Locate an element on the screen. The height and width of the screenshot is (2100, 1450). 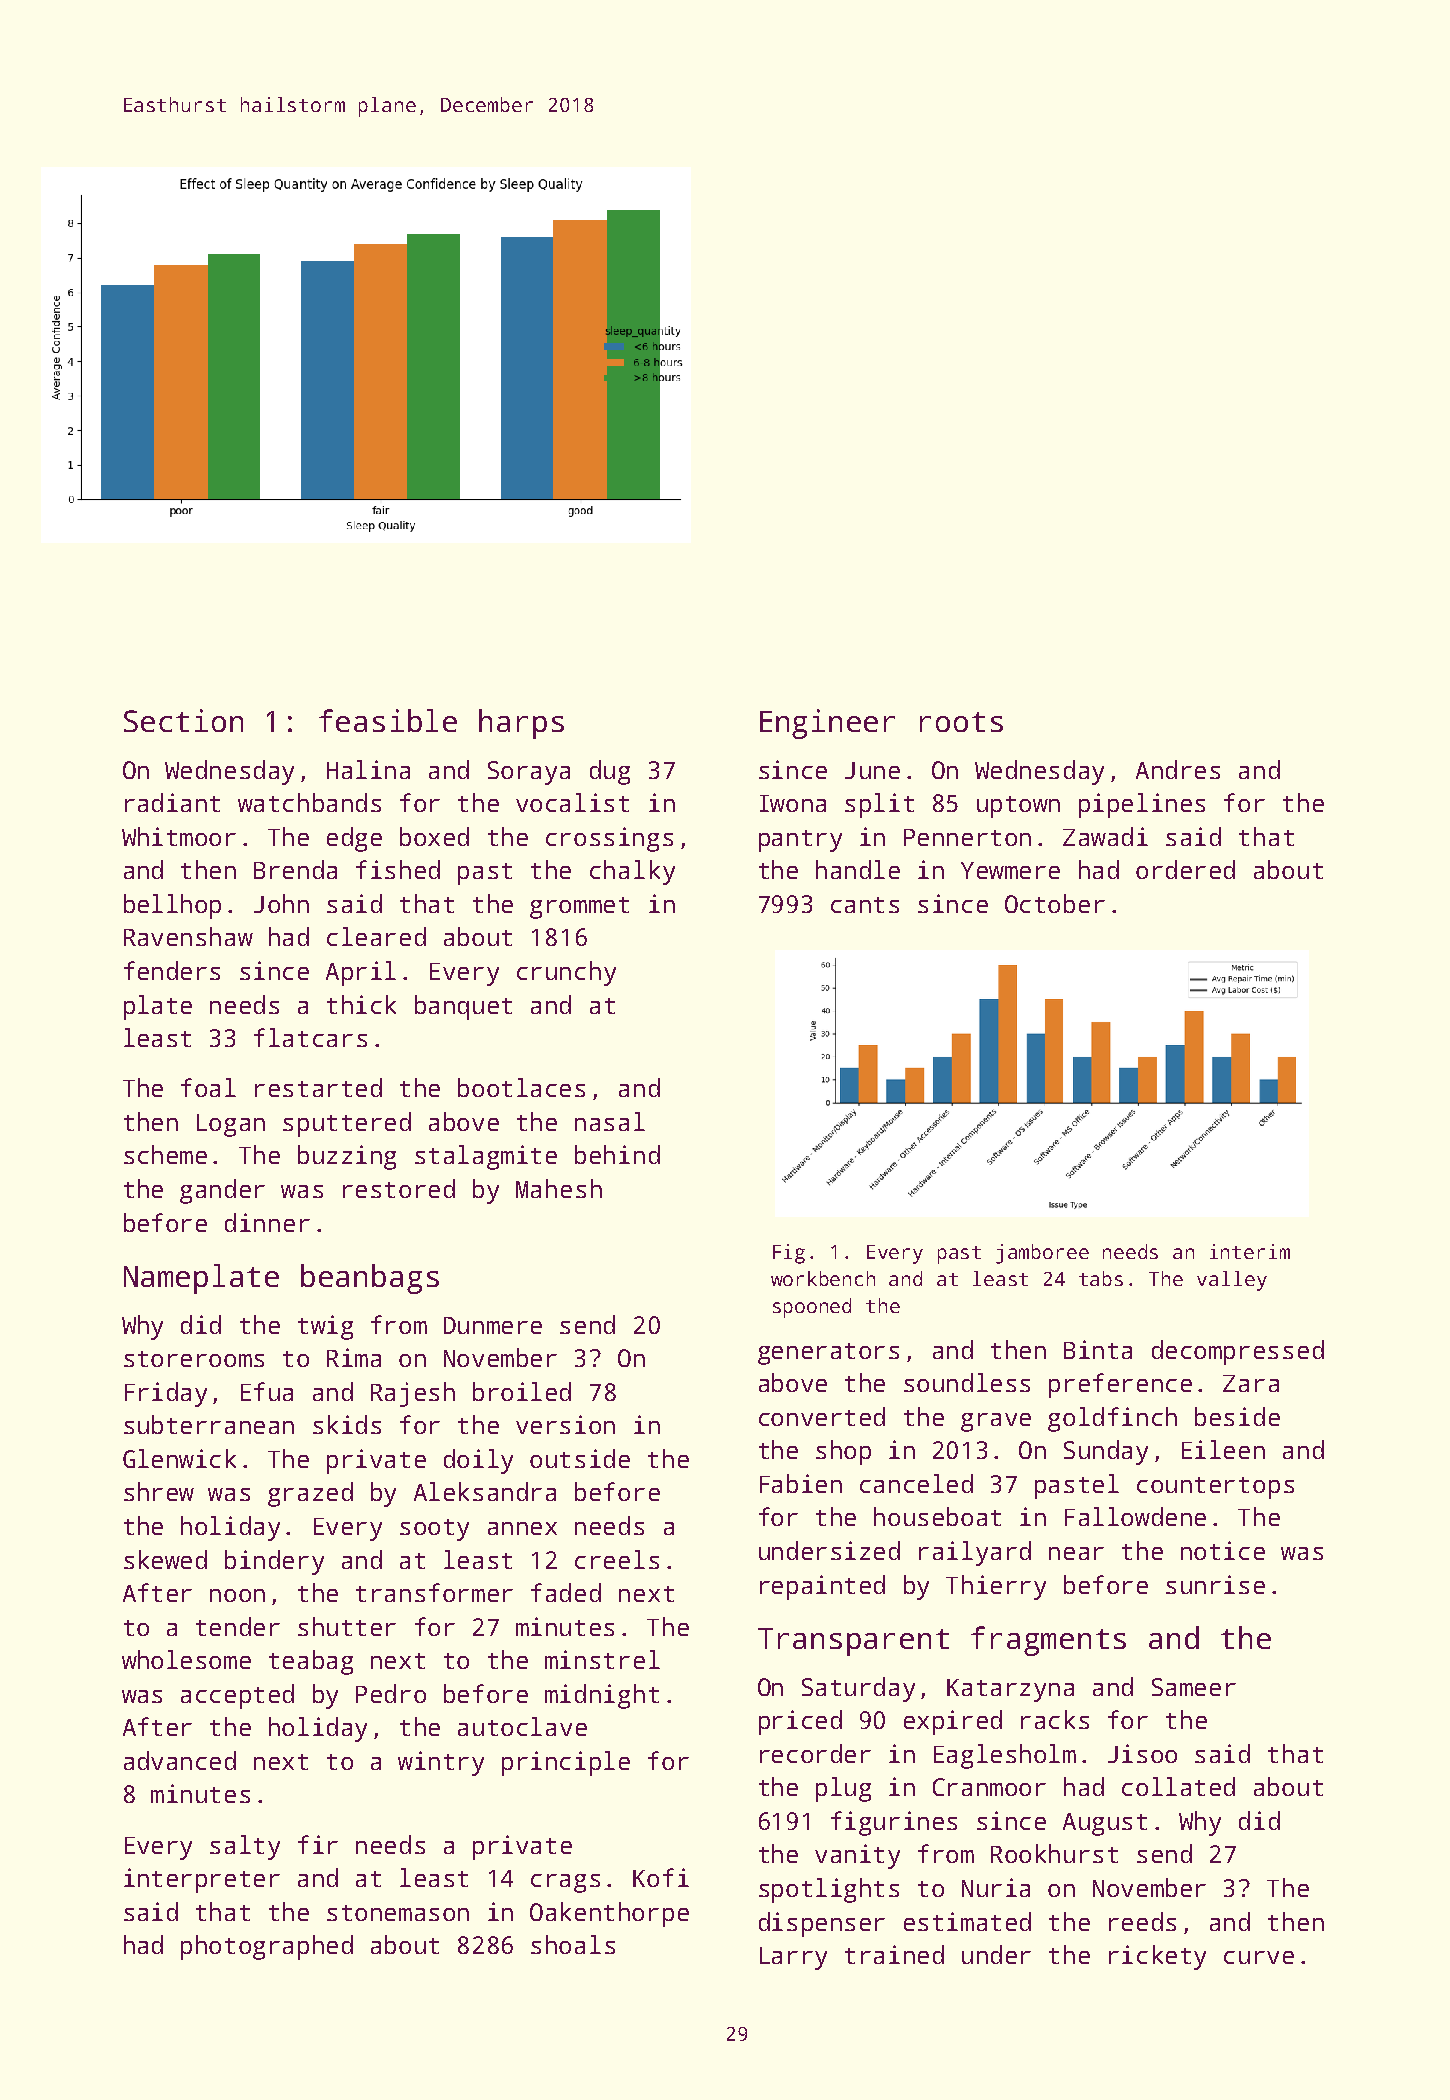
ordered is located at coordinates (1185, 869).
